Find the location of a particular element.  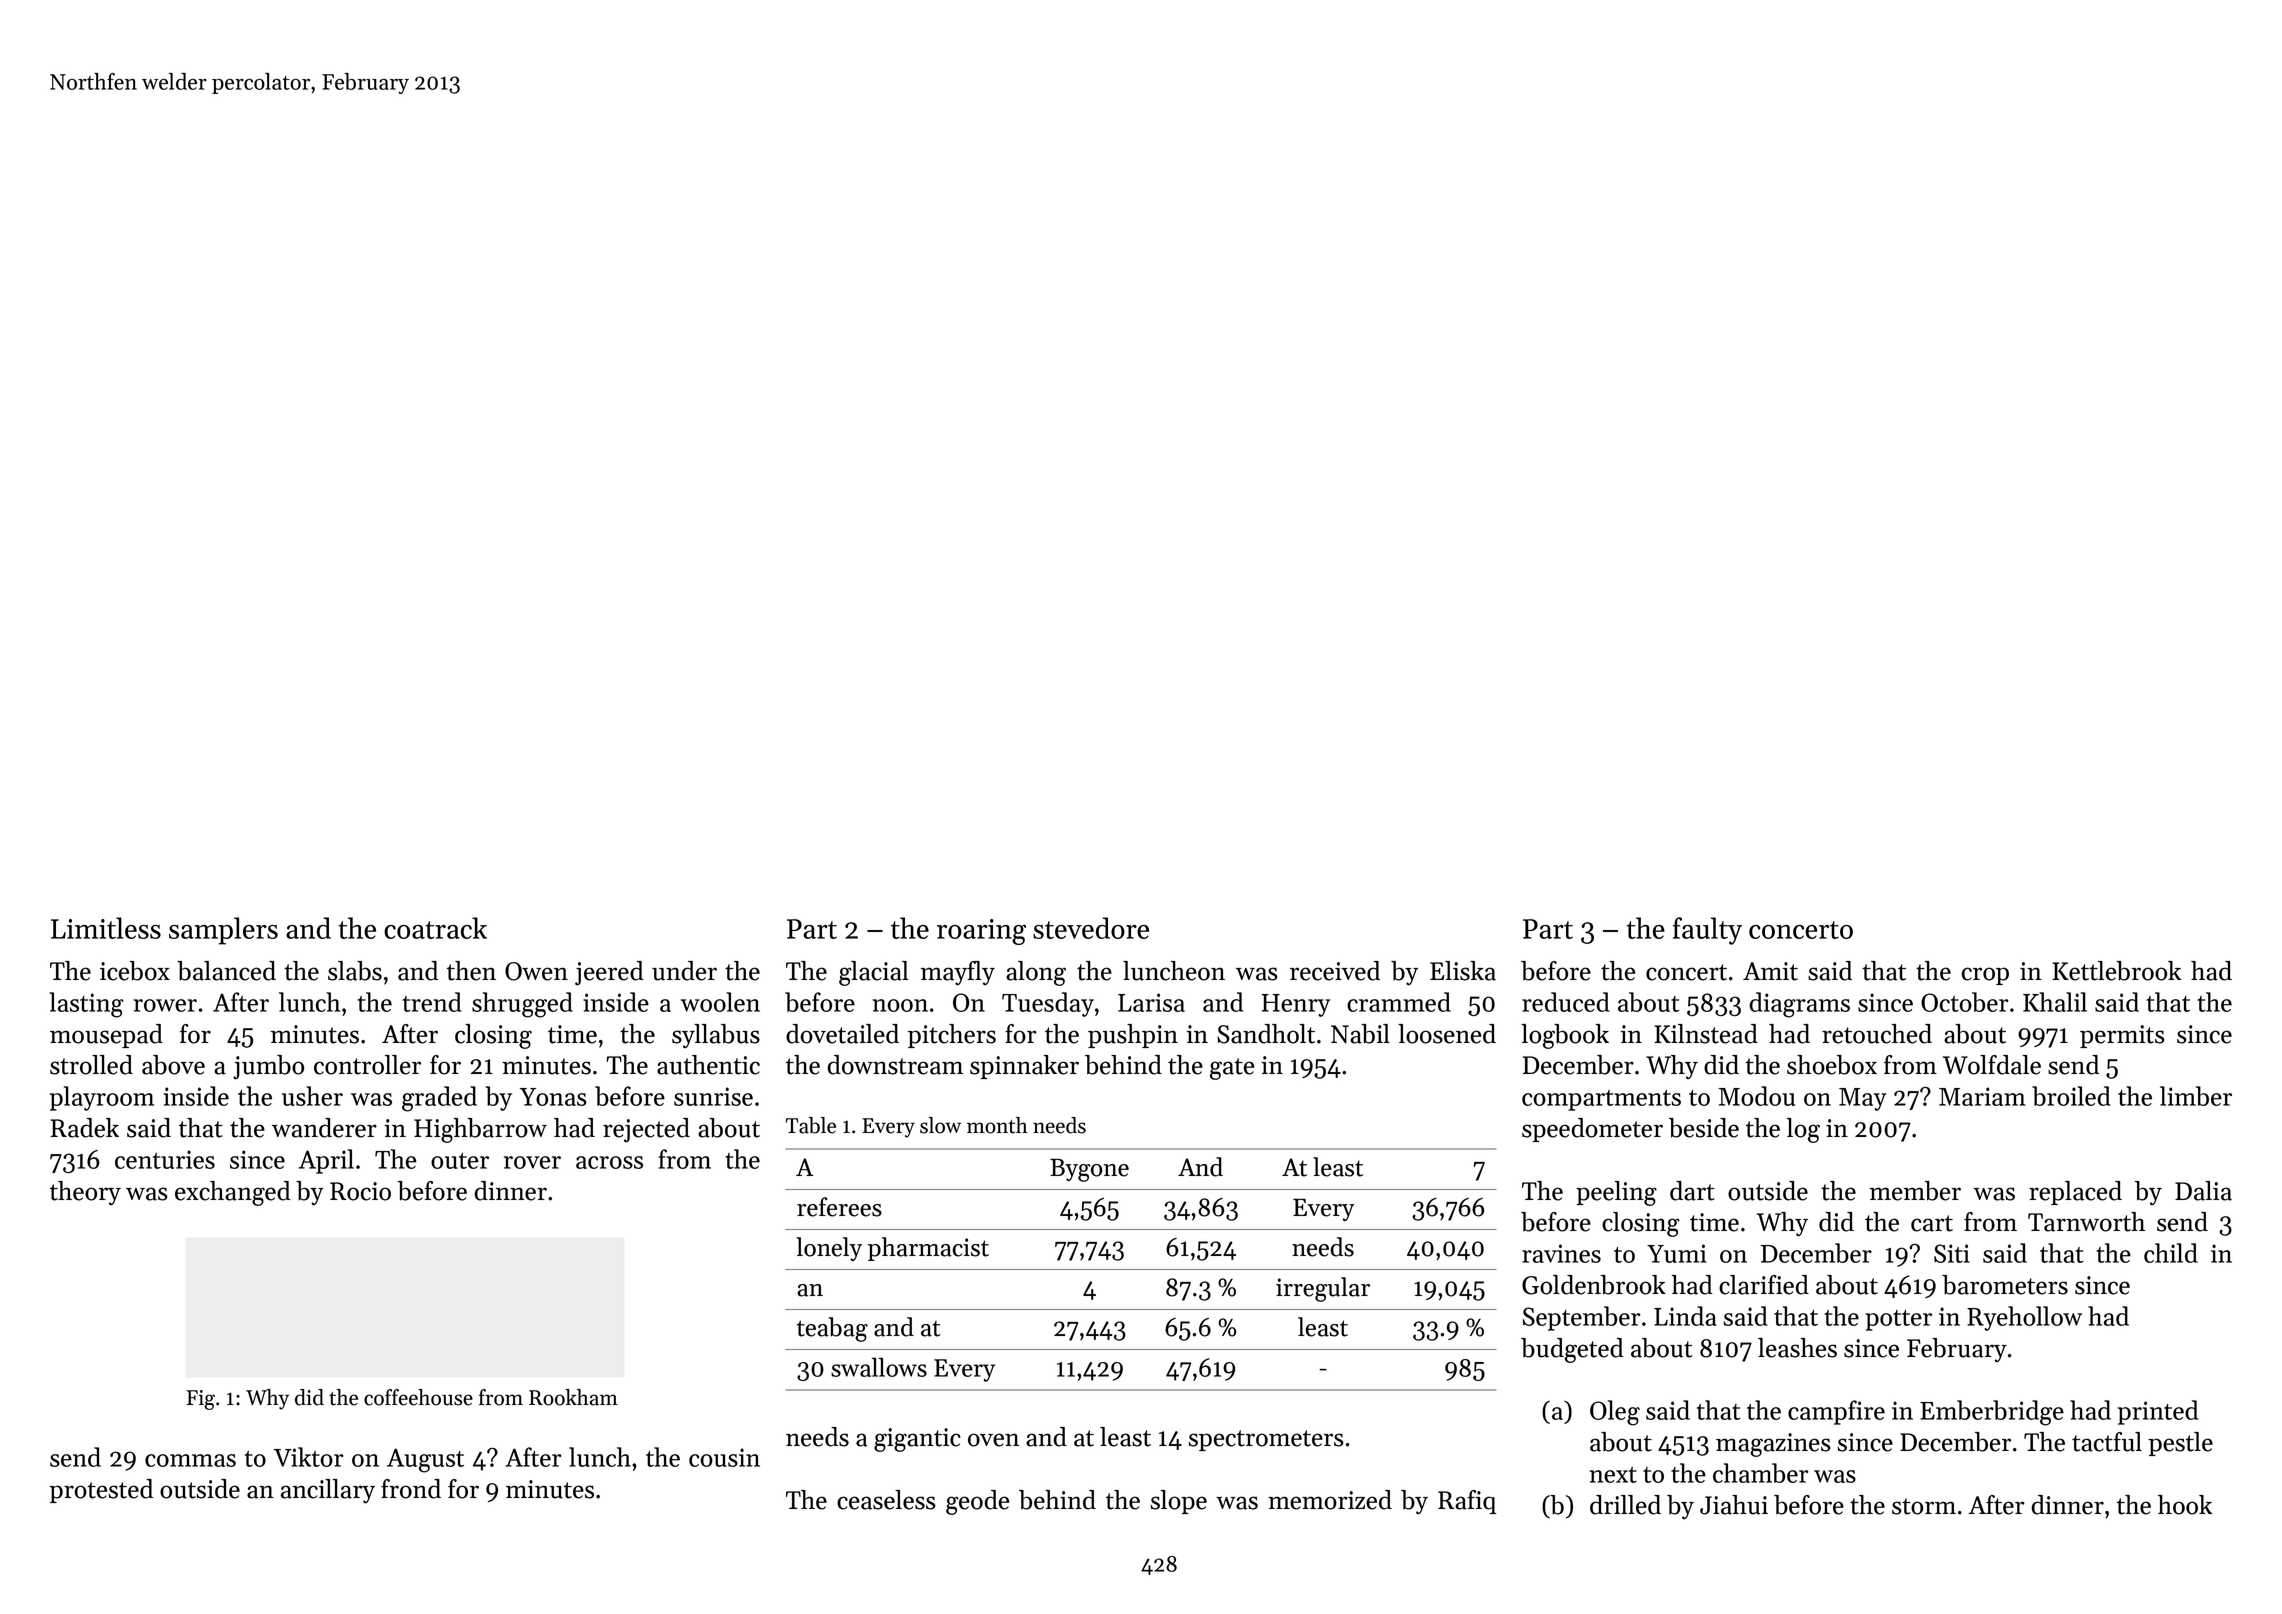

referees is located at coordinates (839, 1207).
